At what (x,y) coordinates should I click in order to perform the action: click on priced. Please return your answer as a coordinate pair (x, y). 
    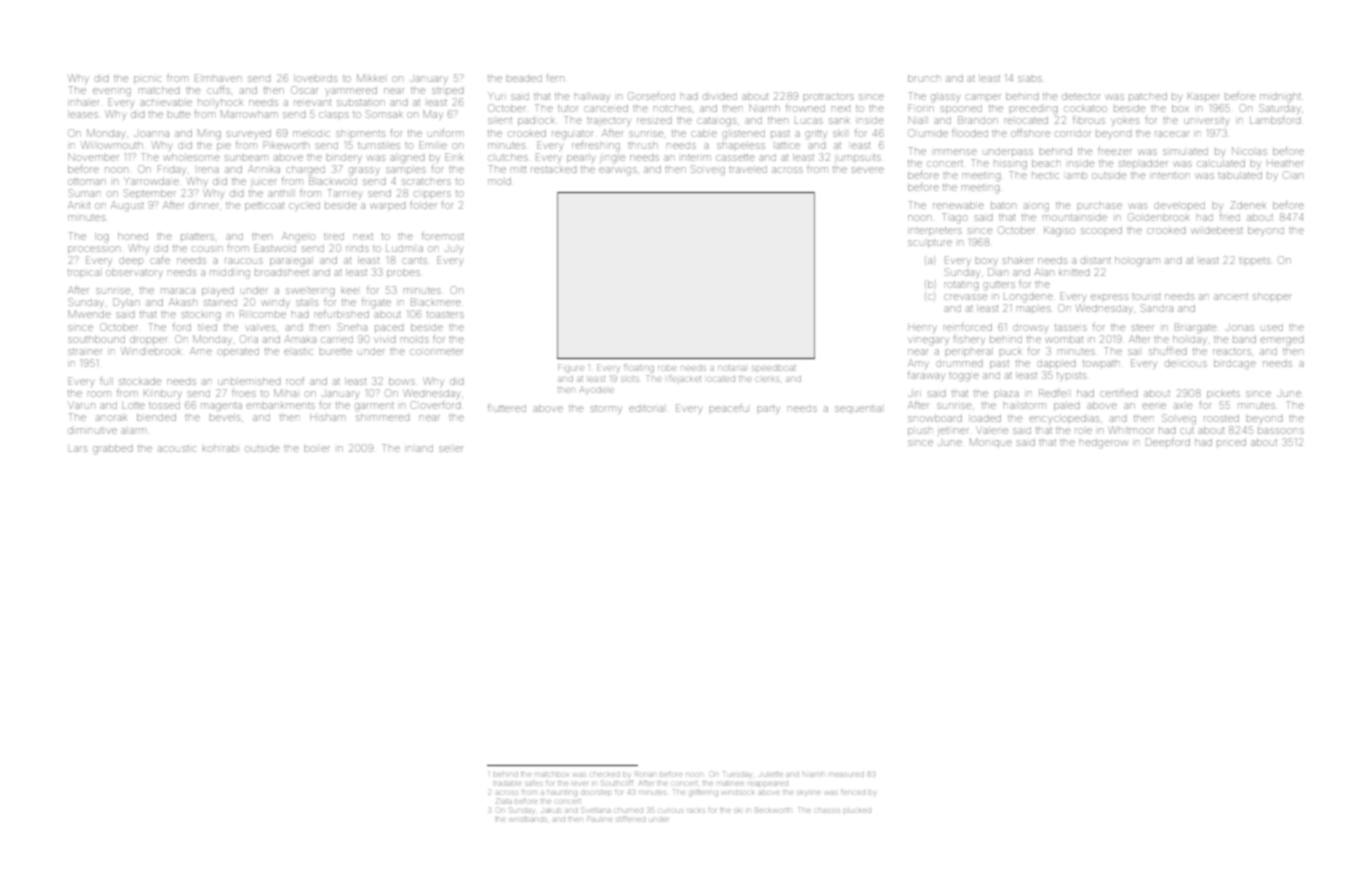
    Looking at the image, I should click on (1231, 442).
